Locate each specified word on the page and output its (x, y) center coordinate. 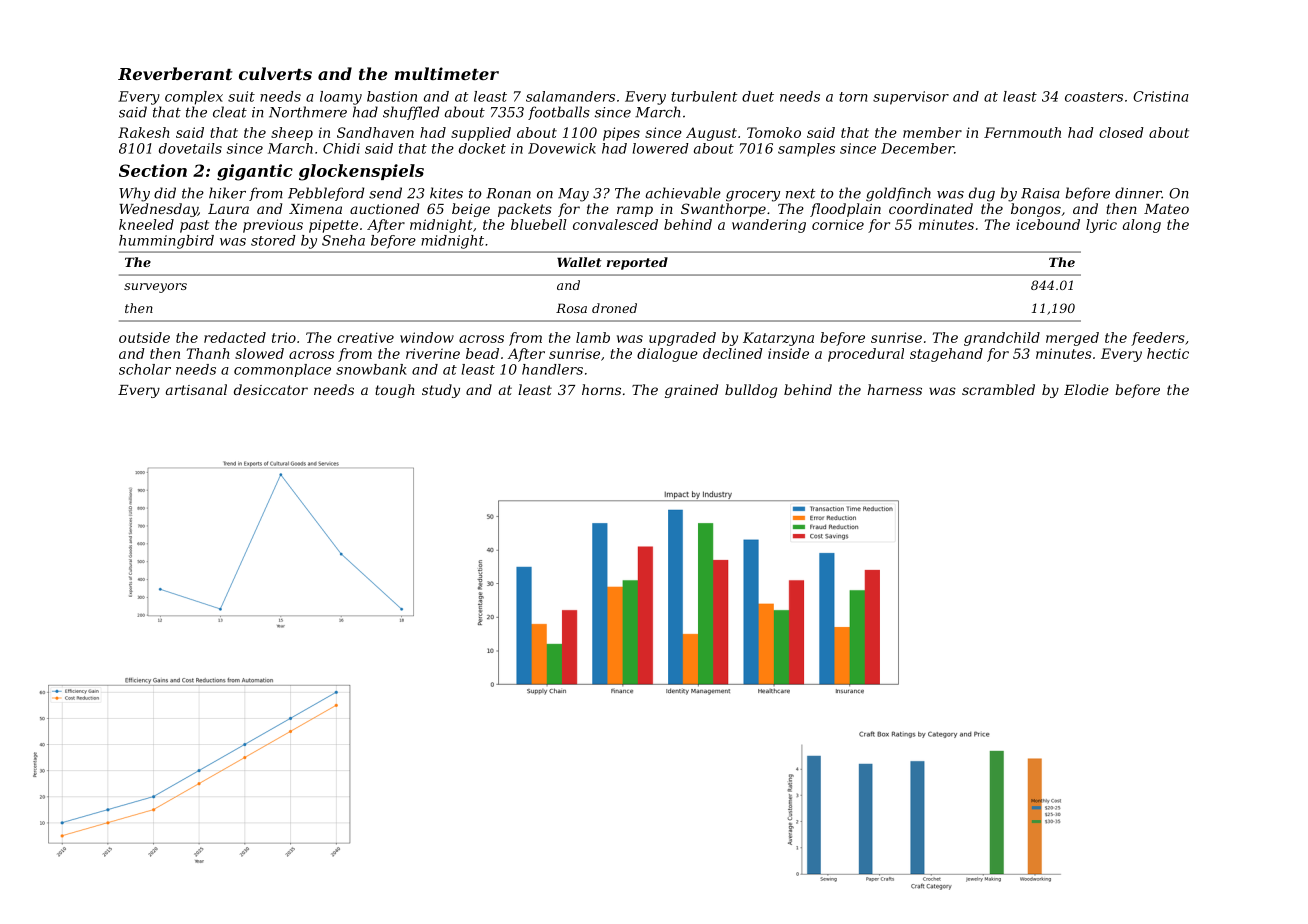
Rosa (571, 308)
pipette (333, 226)
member (932, 132)
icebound (1048, 224)
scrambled (998, 389)
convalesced (615, 224)
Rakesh (144, 132)
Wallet (579, 262)
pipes (621, 134)
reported (637, 263)
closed (1121, 132)
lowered (661, 148)
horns (601, 389)
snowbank (371, 369)
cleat (230, 112)
